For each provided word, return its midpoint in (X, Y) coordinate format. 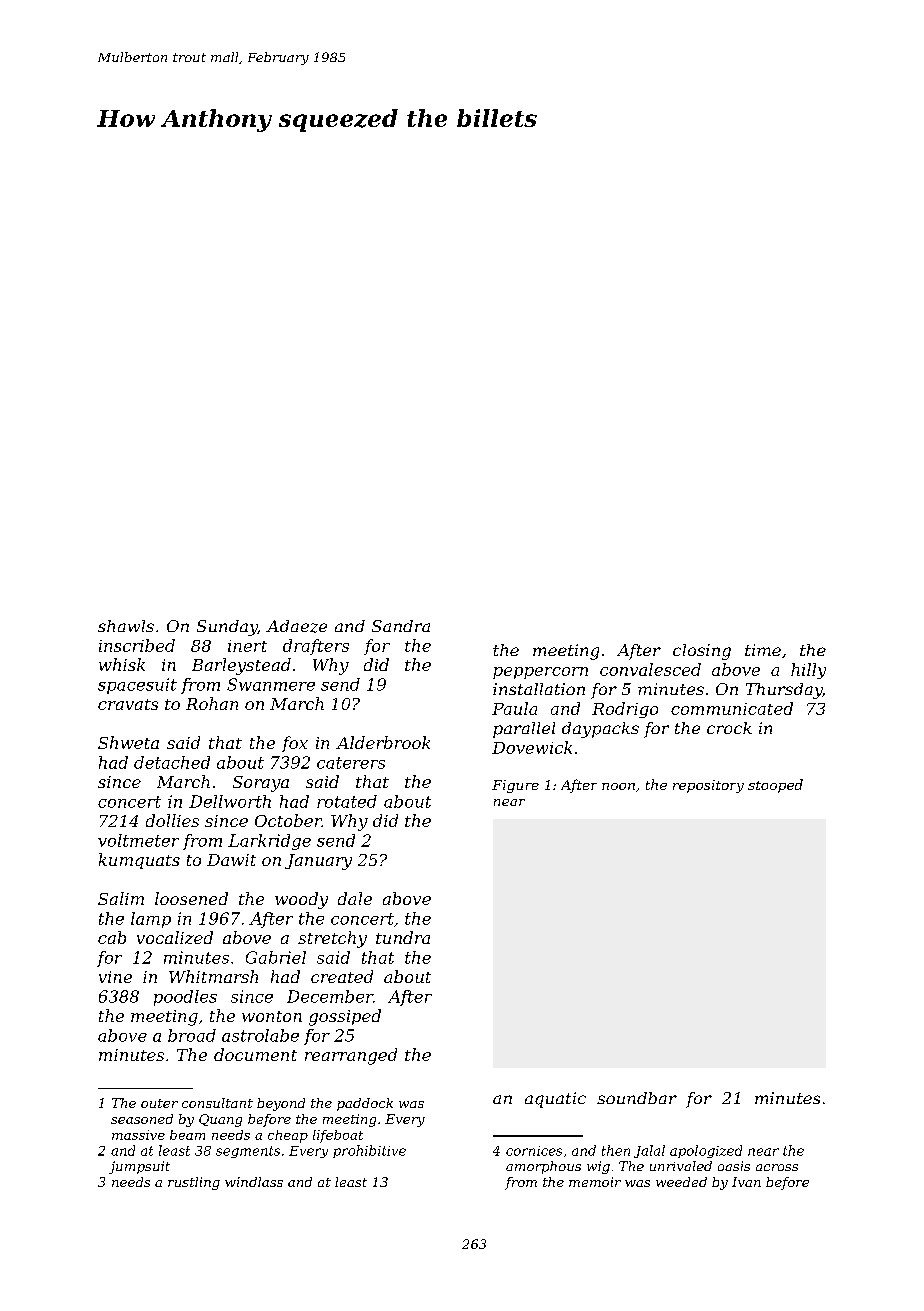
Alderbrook (383, 742)
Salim (121, 898)
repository (708, 786)
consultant (217, 1103)
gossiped (345, 1017)
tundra (403, 937)
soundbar (637, 1098)
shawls (126, 626)
